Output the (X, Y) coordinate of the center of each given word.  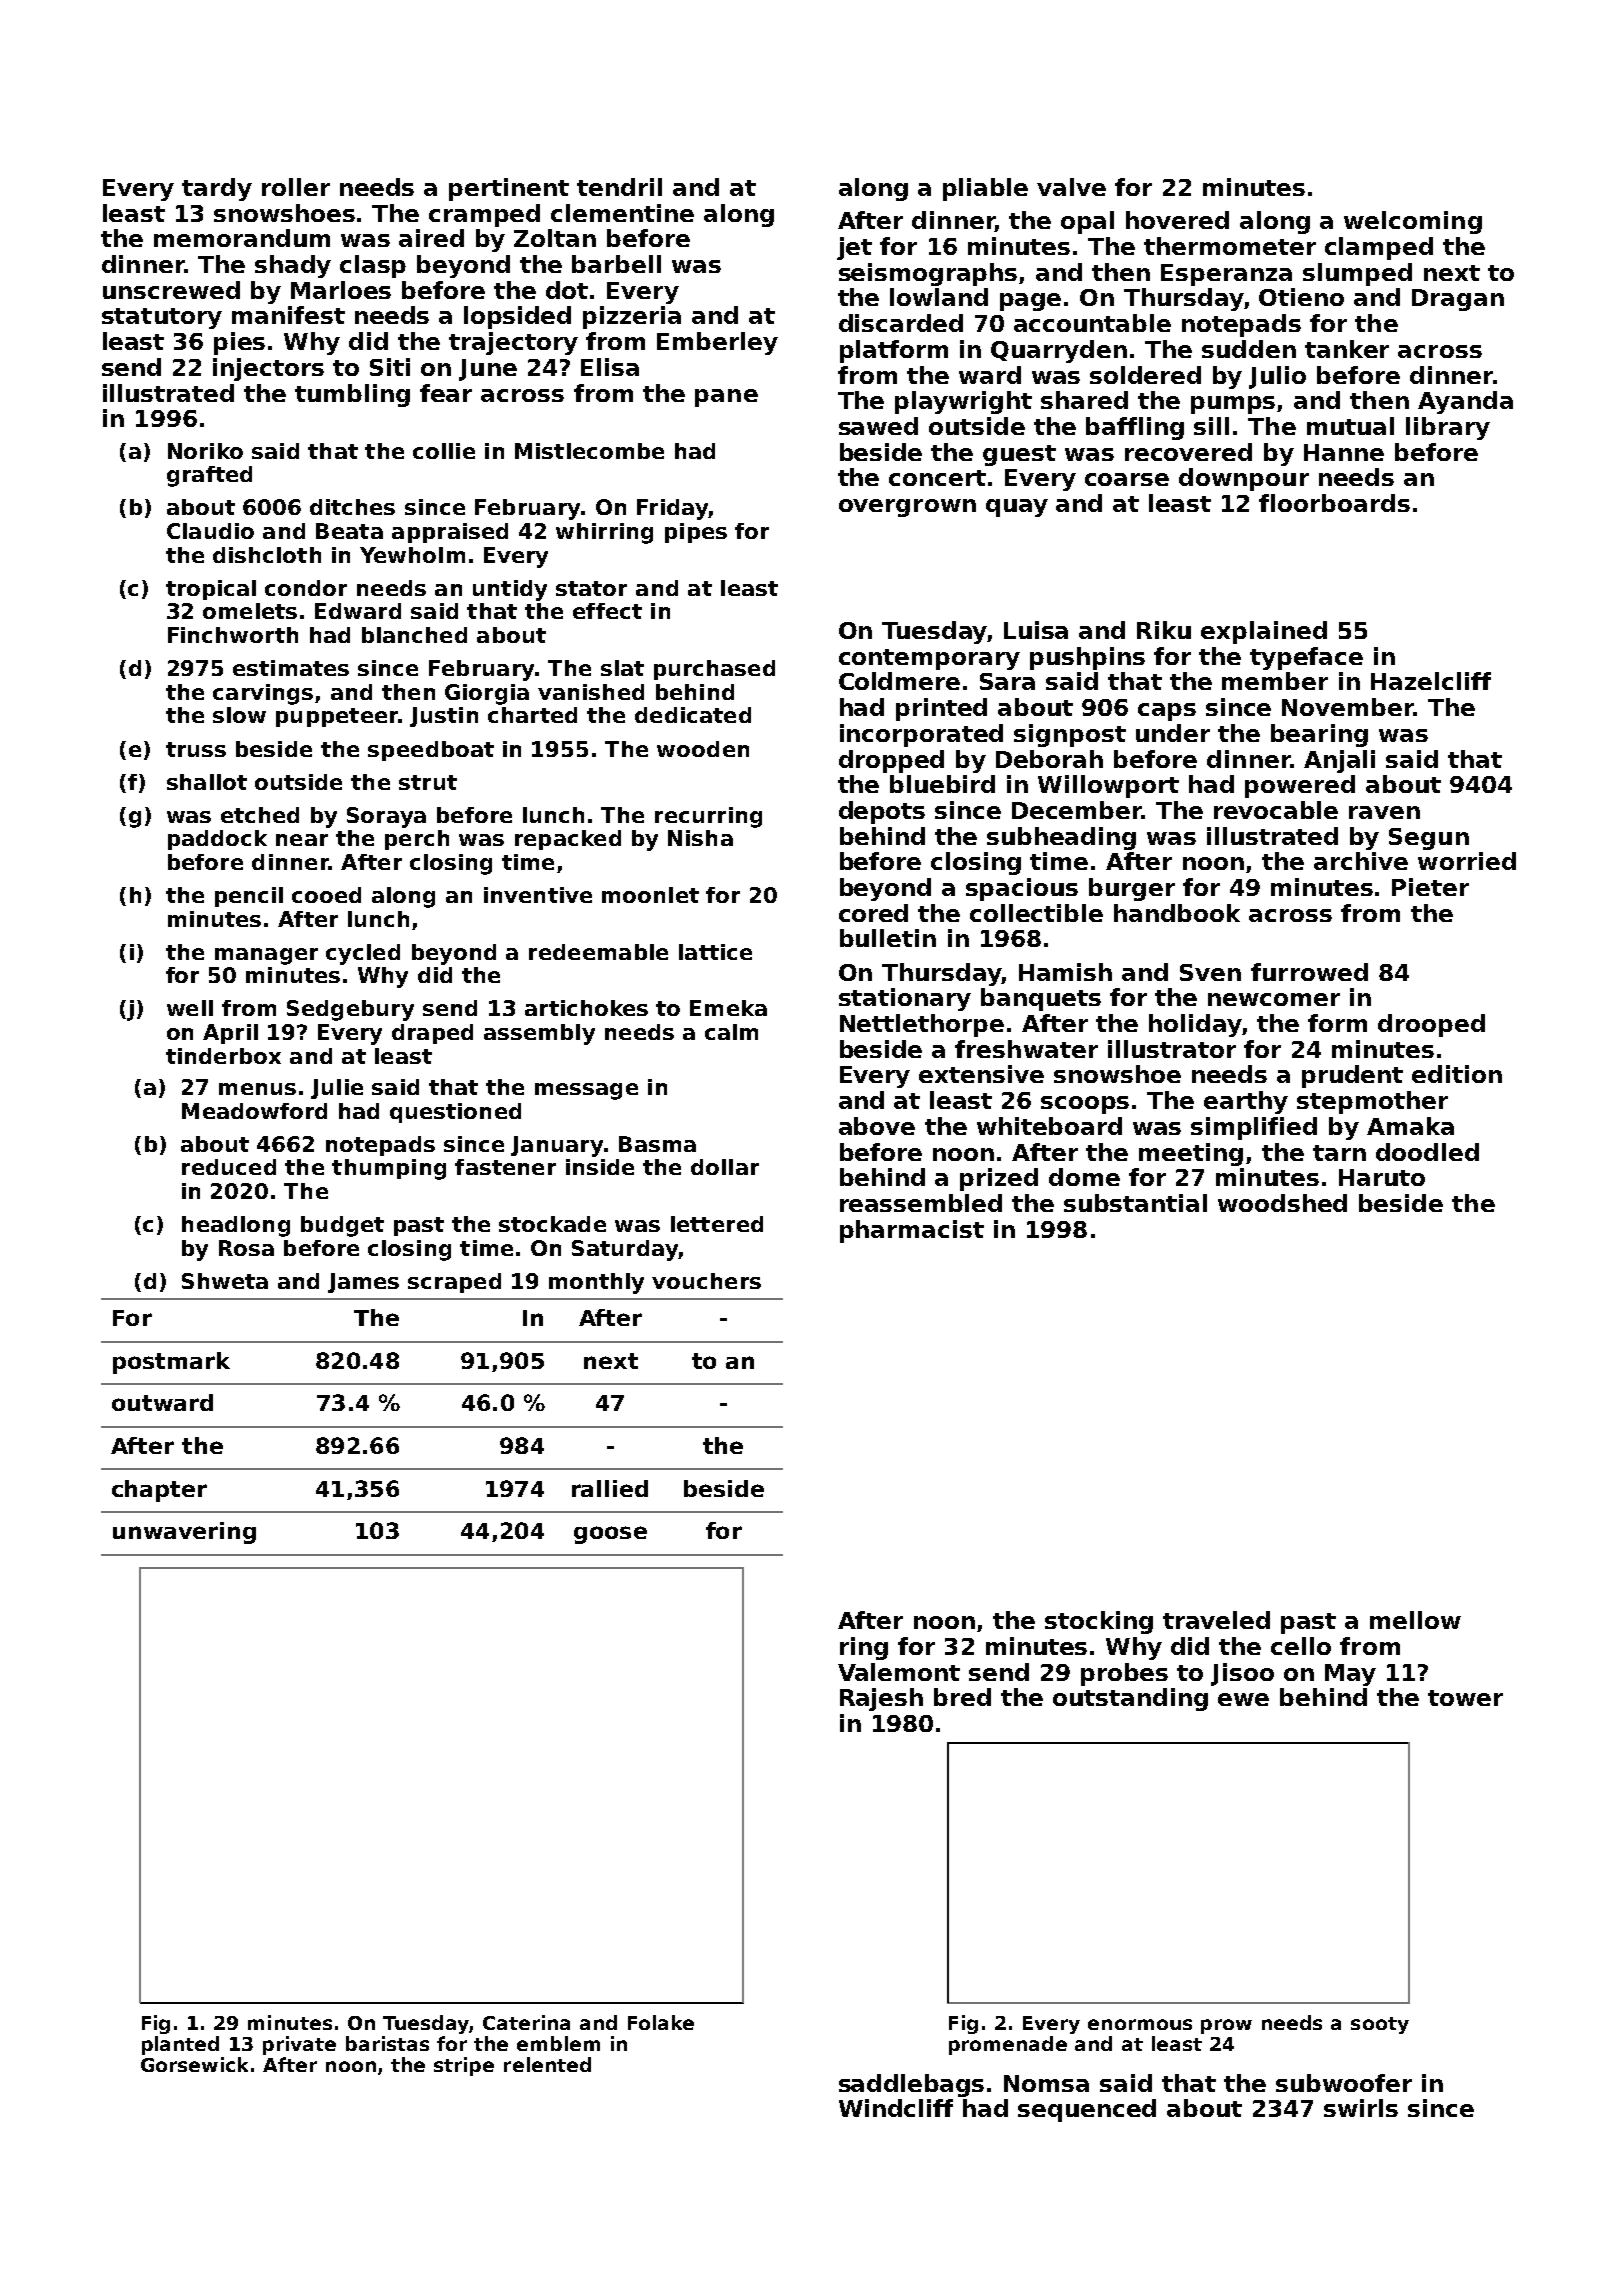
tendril (619, 187)
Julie (337, 1089)
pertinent (509, 189)
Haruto (1382, 1177)
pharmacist (912, 1231)
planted (180, 2045)
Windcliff (896, 2108)
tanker (1347, 349)
